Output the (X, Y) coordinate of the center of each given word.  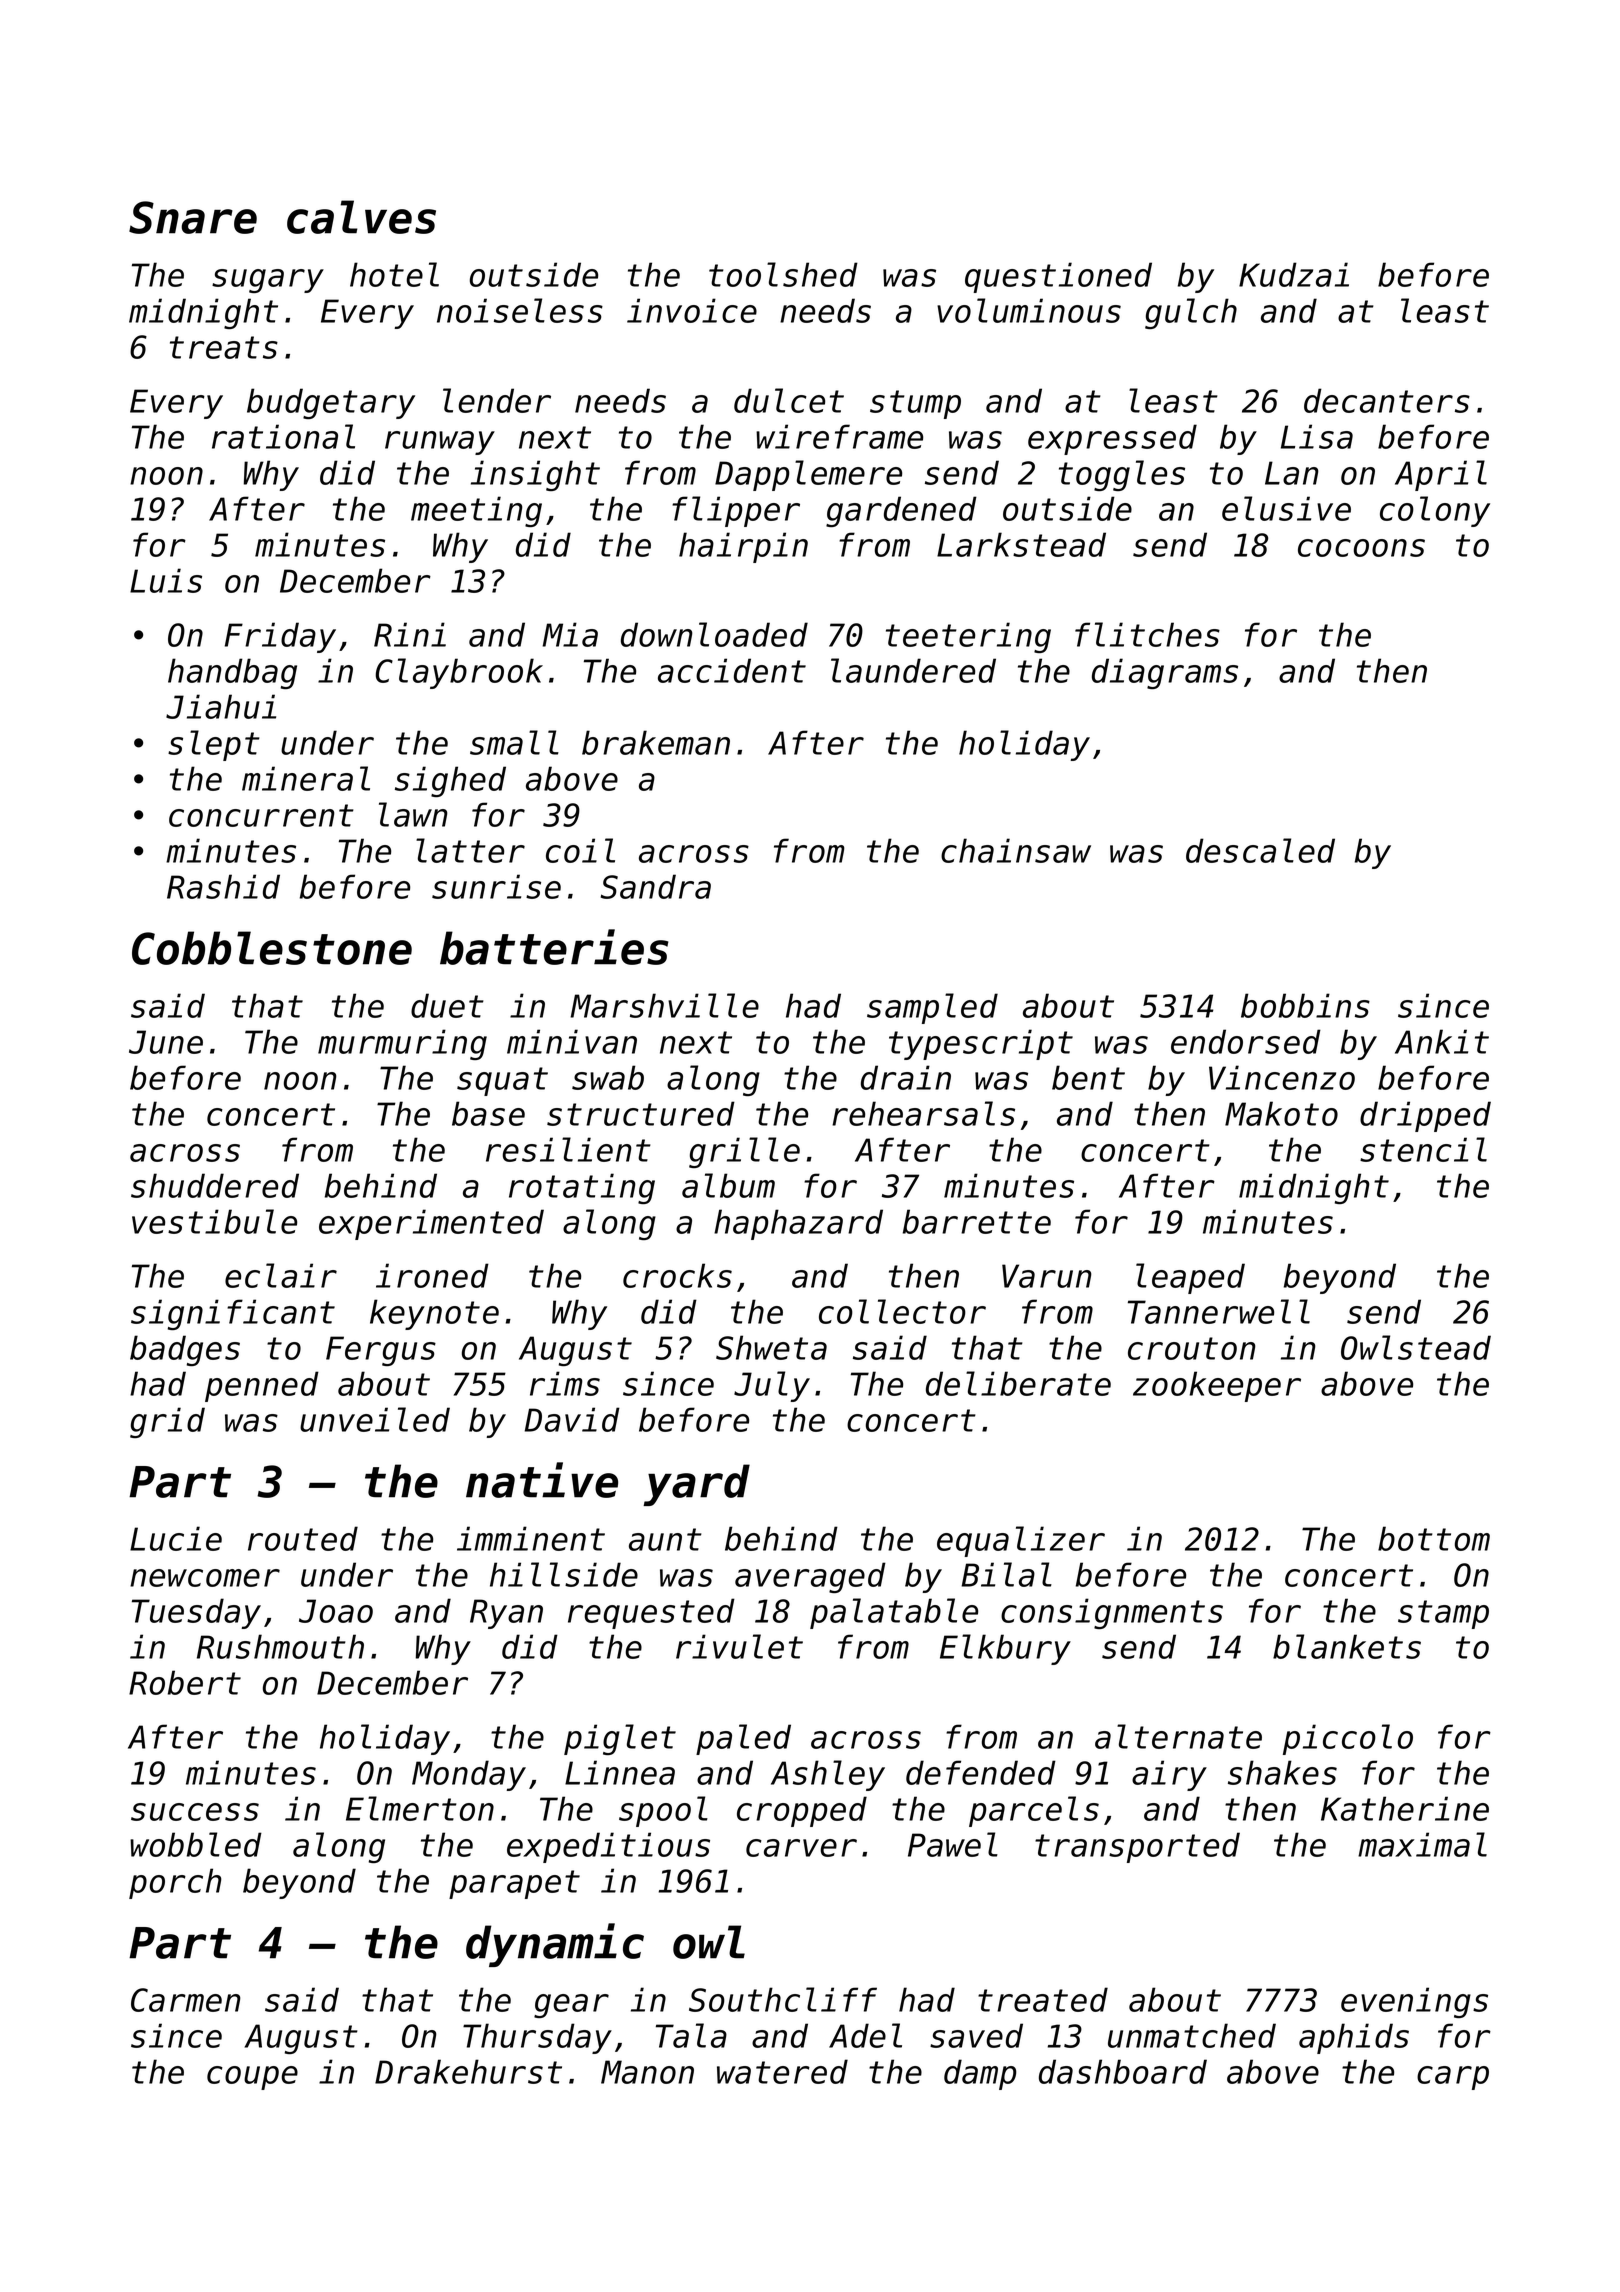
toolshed (783, 274)
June (166, 1042)
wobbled (196, 1844)
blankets (1347, 1646)
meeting (476, 511)
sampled (932, 1008)
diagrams (1165, 673)
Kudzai (1294, 274)
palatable (894, 1613)
